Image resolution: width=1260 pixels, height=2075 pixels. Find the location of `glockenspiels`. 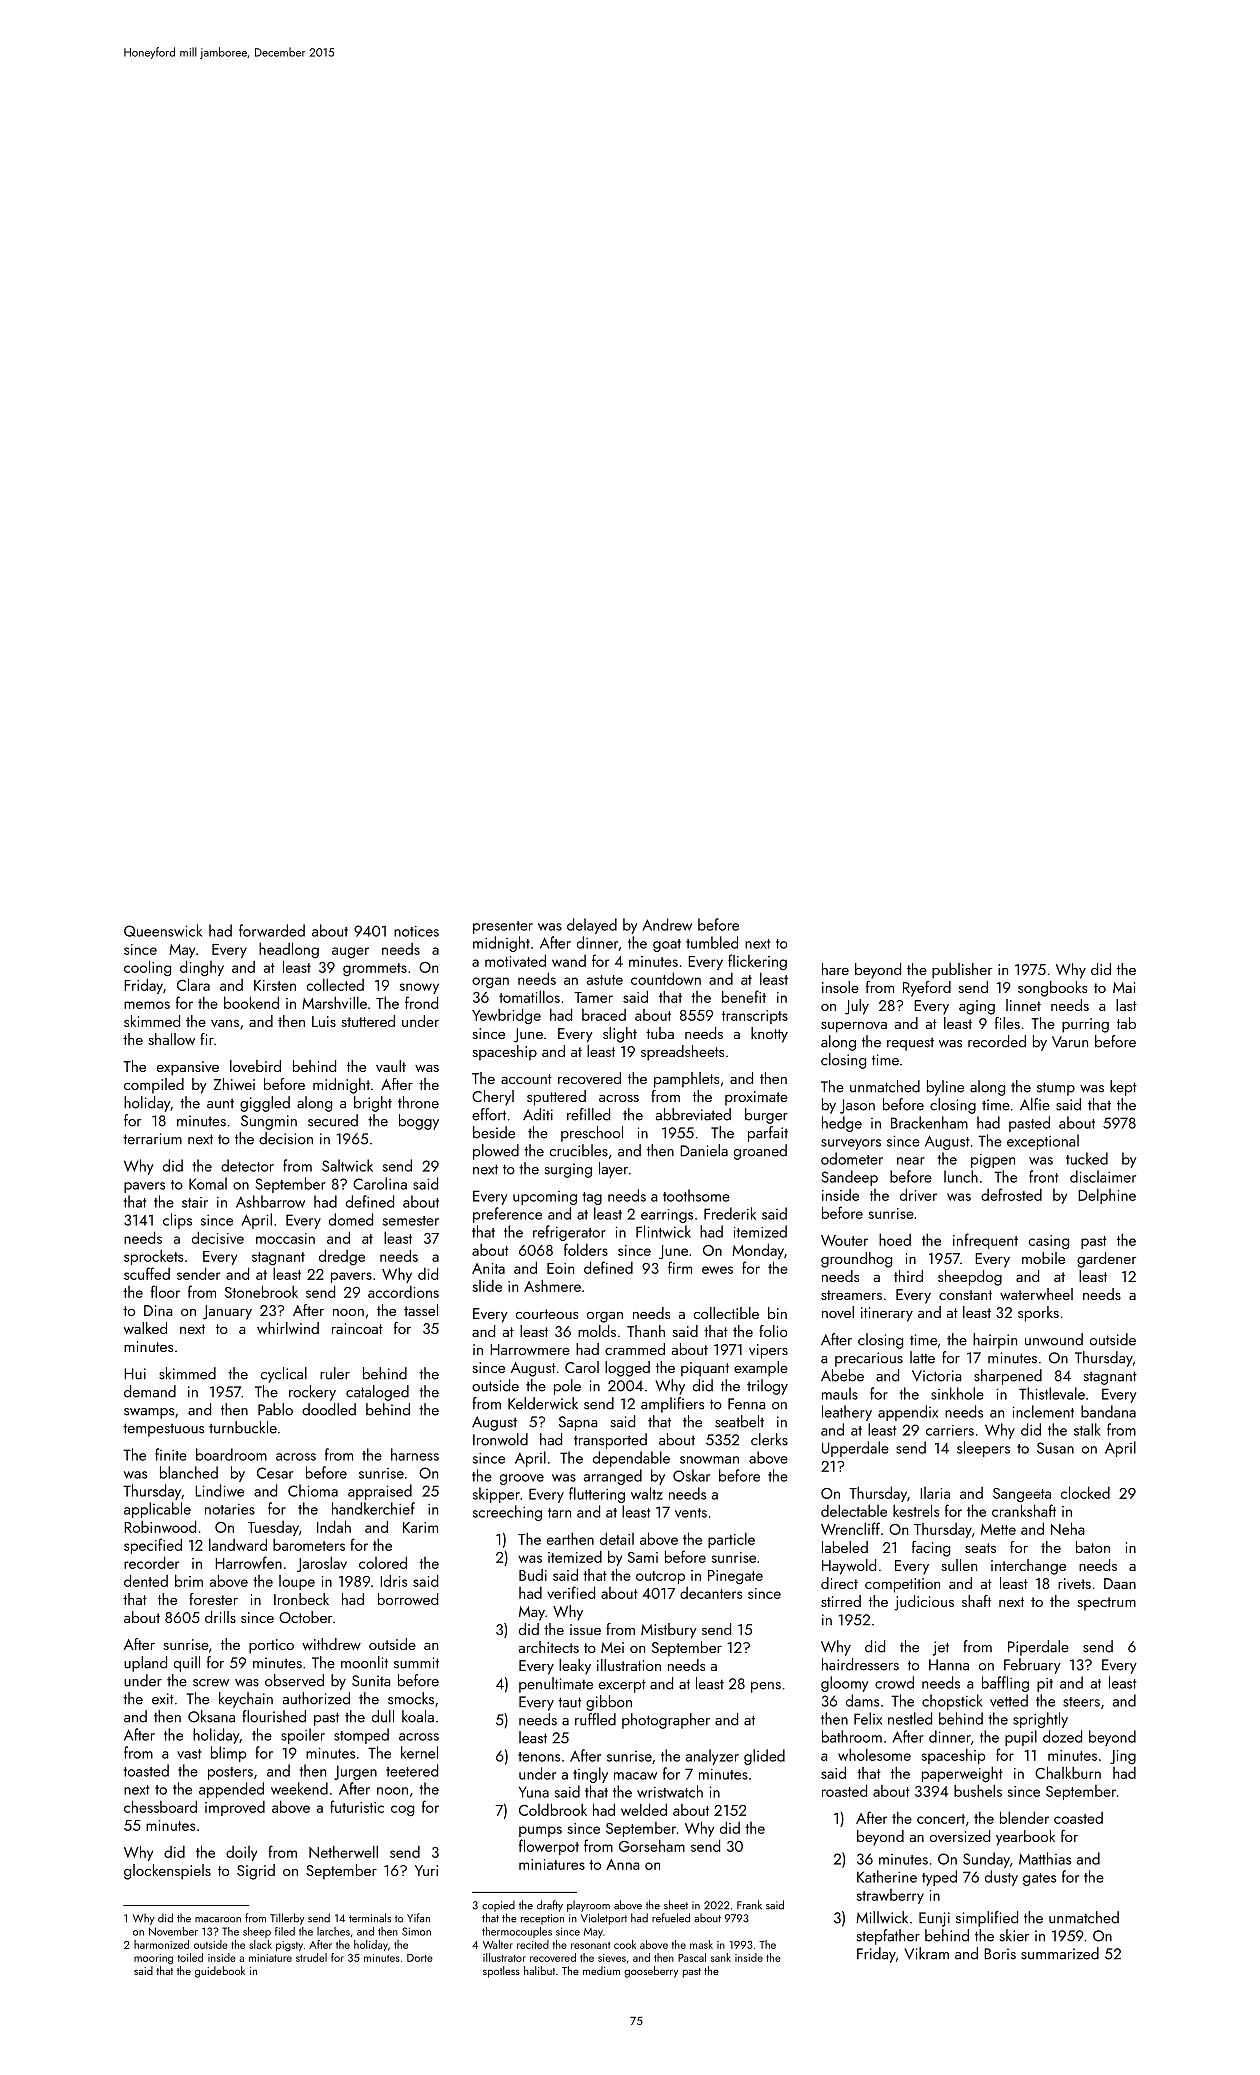

glockenspiels is located at coordinates (167, 1872).
